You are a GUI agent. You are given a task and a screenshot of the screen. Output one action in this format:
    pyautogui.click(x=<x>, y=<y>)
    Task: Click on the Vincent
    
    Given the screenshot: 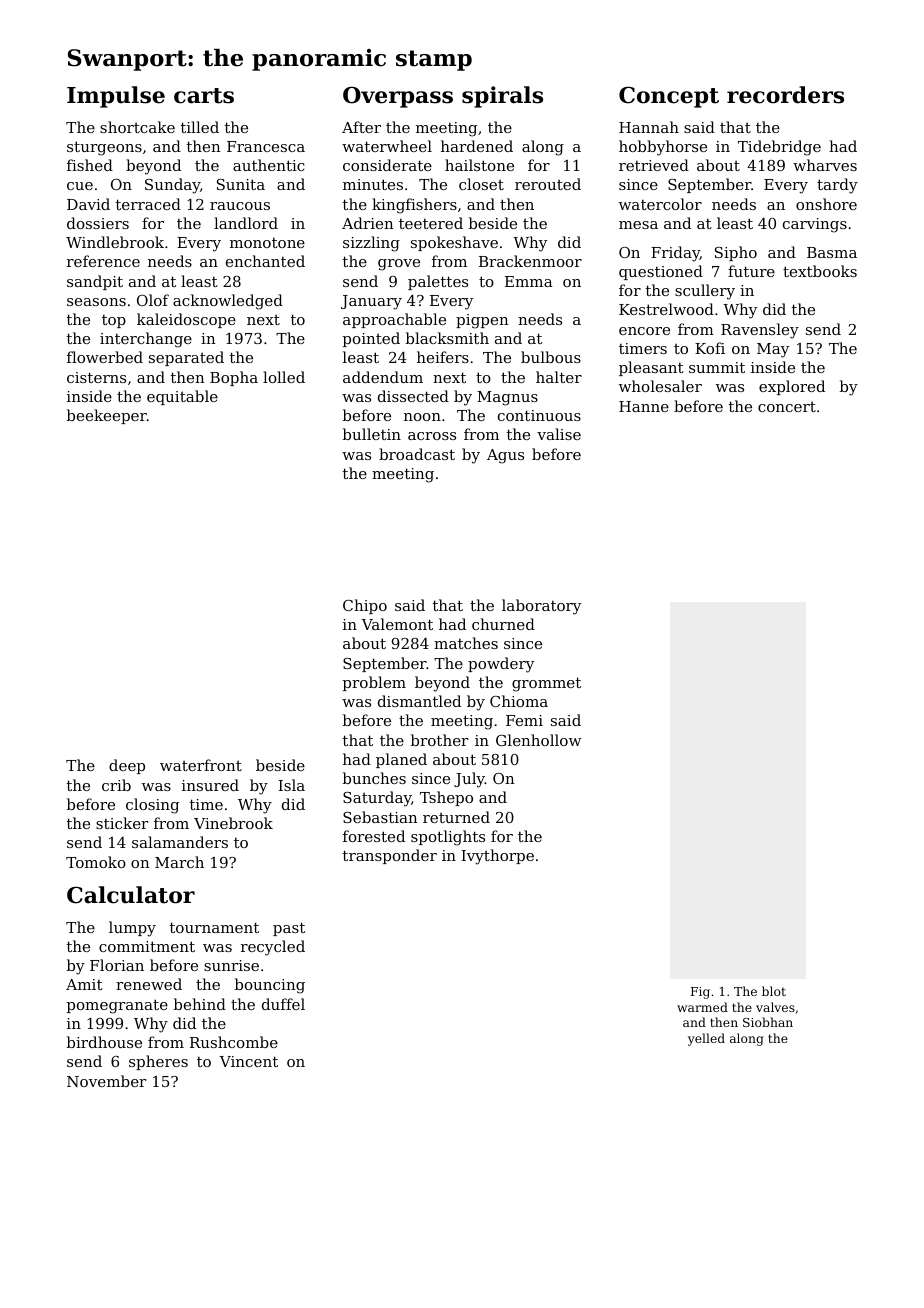 What is the action you would take?
    pyautogui.click(x=248, y=1061)
